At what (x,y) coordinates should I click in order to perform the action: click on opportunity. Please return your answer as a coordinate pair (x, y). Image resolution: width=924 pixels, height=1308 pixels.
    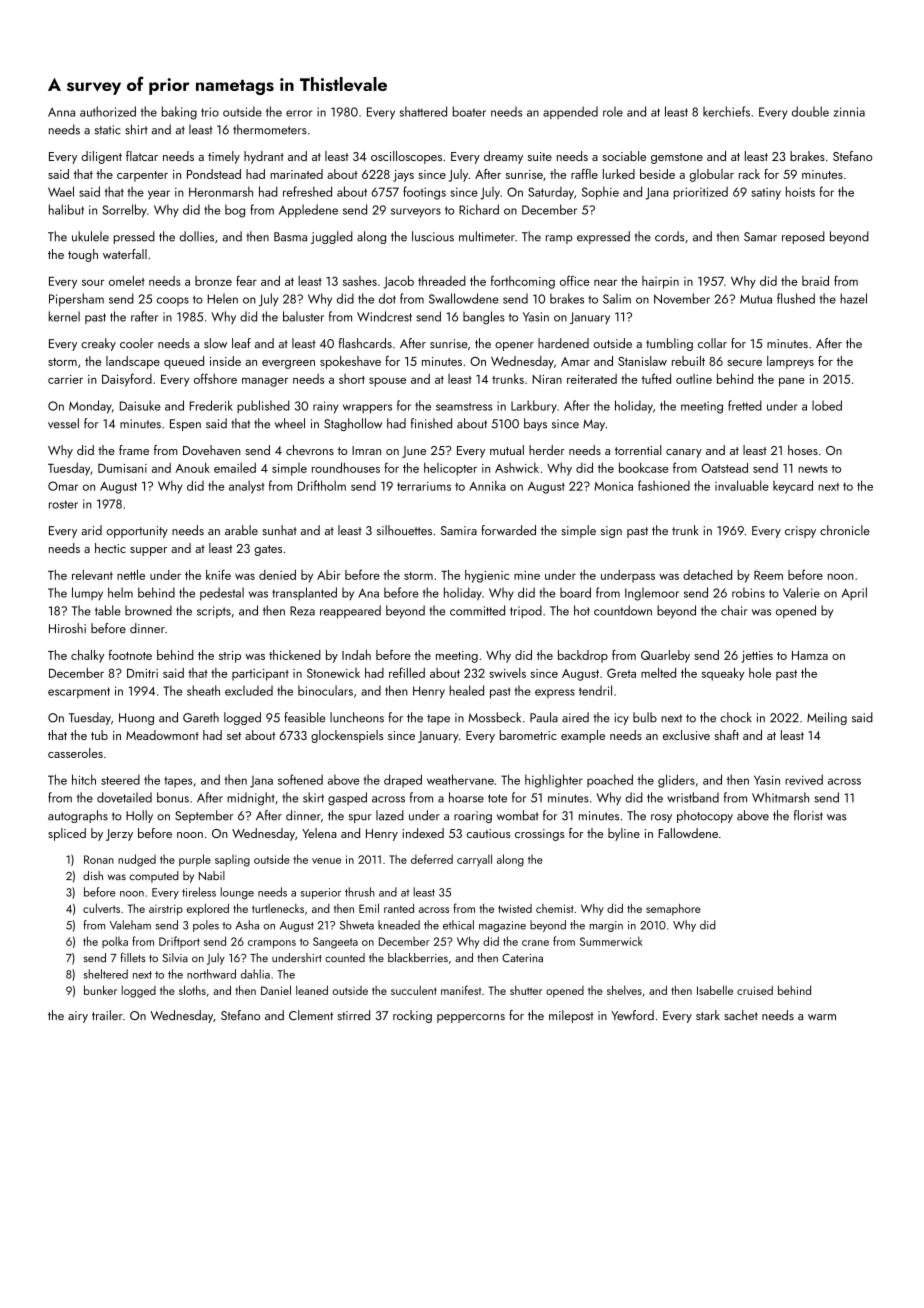
    Looking at the image, I should click on (137, 532).
